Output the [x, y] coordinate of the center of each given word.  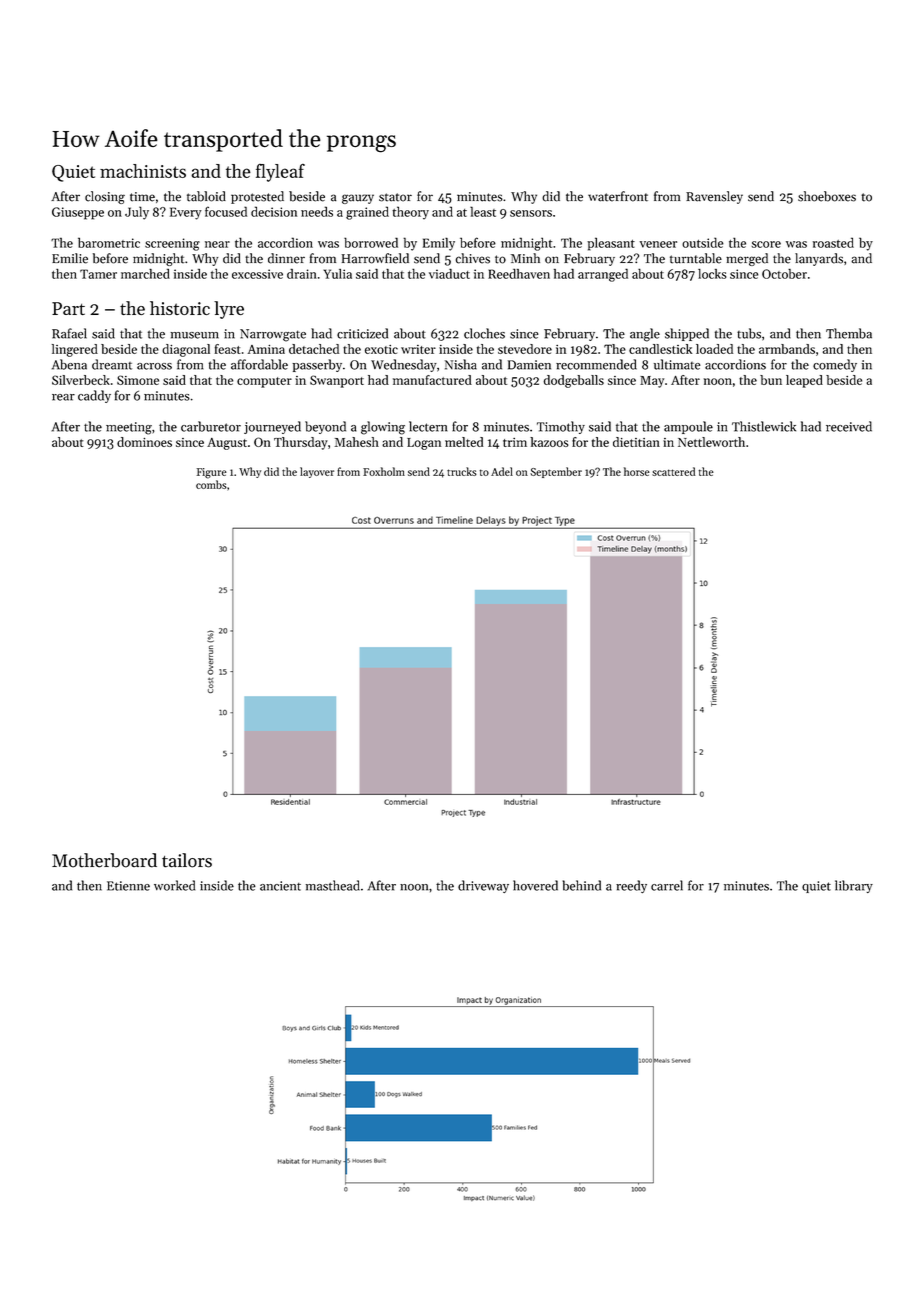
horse [637, 471]
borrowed [371, 242]
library [854, 886]
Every [186, 213]
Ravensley [714, 197]
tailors [187, 860]
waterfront [618, 196]
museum [194, 335]
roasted [833, 242]
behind [582, 885]
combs [211, 484]
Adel [502, 471]
